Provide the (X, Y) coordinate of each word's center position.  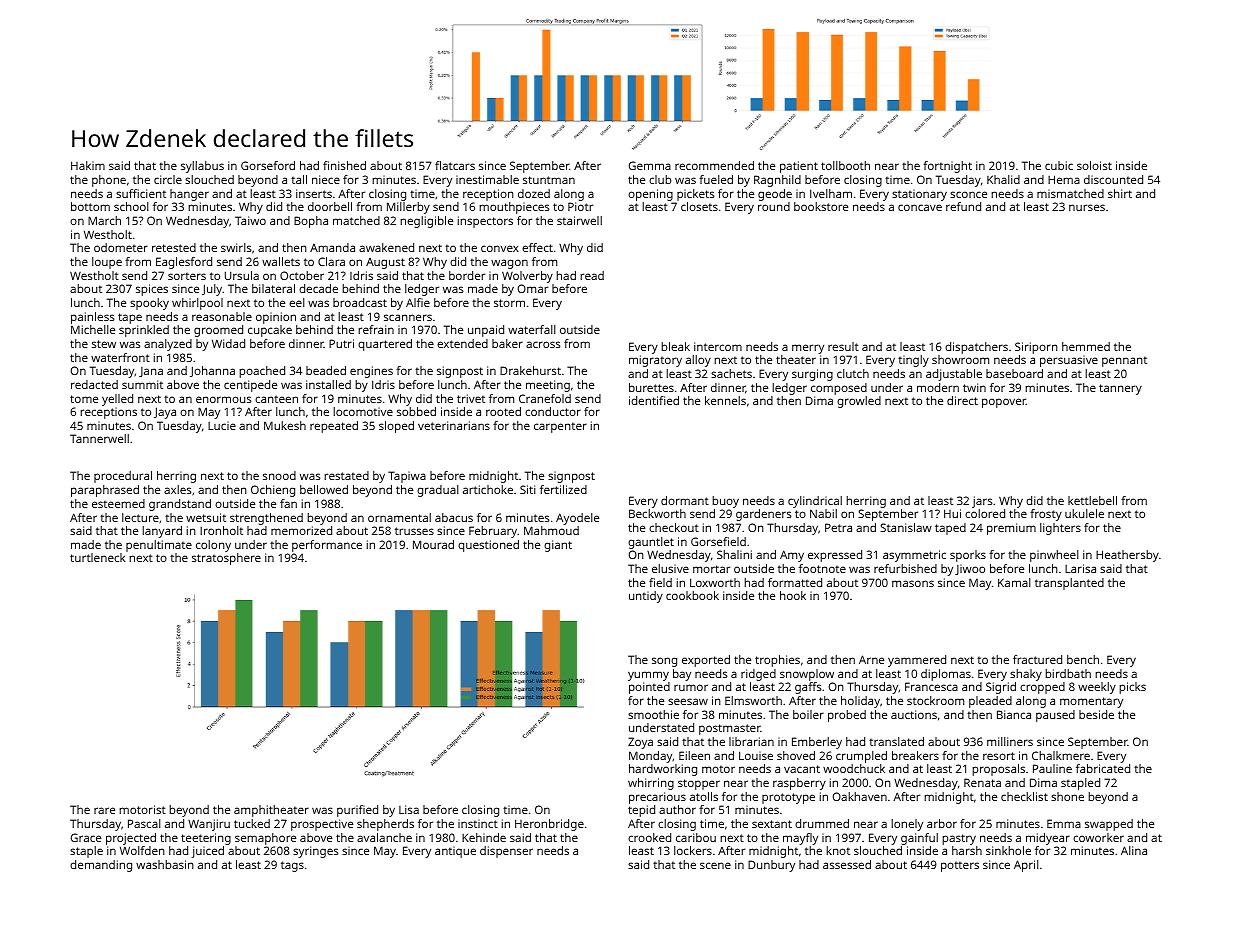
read (592, 275)
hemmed (1086, 346)
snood (279, 475)
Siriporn (1036, 348)
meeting (548, 386)
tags (292, 866)
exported (706, 661)
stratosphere (226, 559)
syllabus (202, 167)
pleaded (990, 702)
